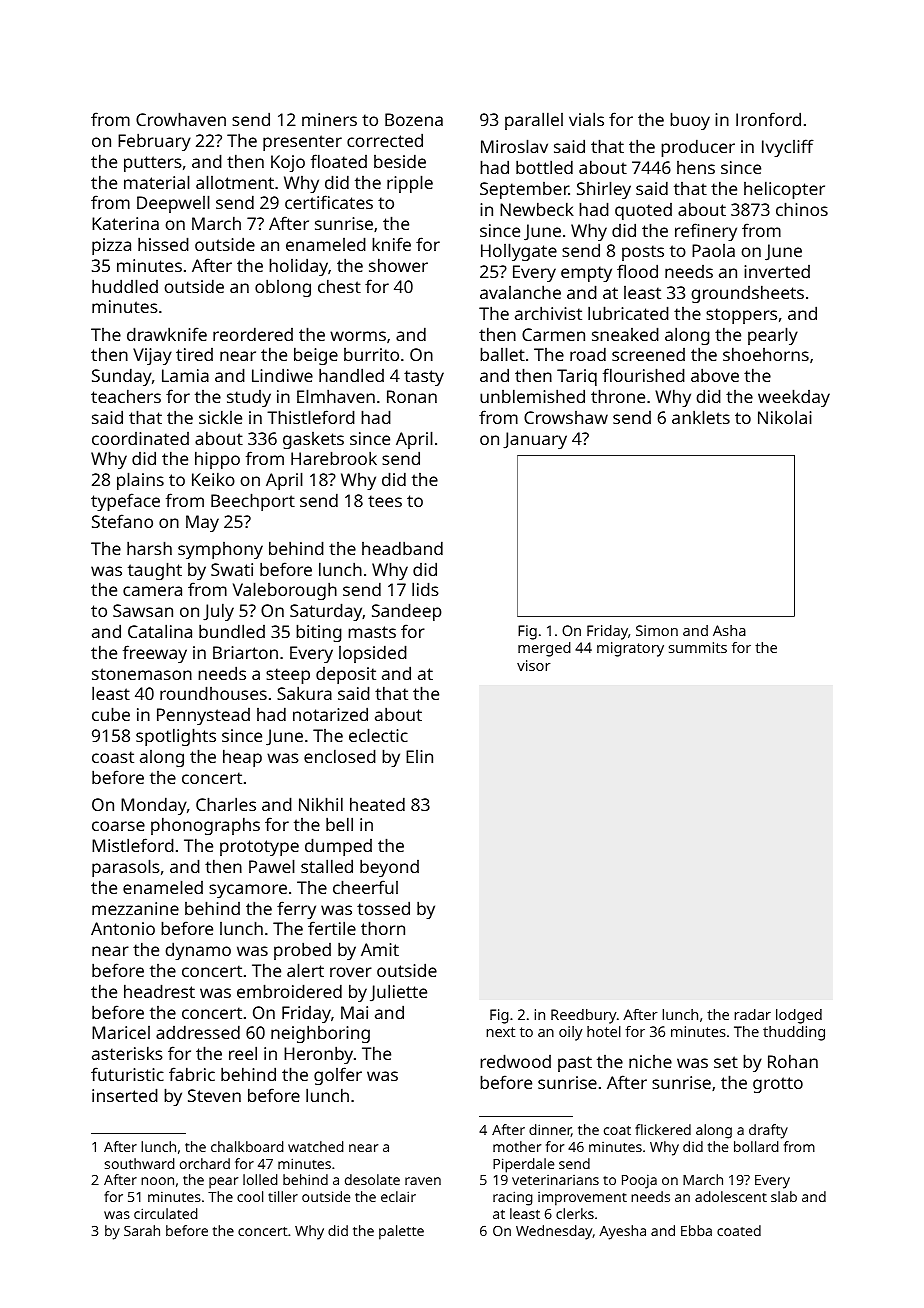 This image has height=1308, width=924. Describe the element at coordinates (412, 396) in the image. I see `Ronan` at that location.
